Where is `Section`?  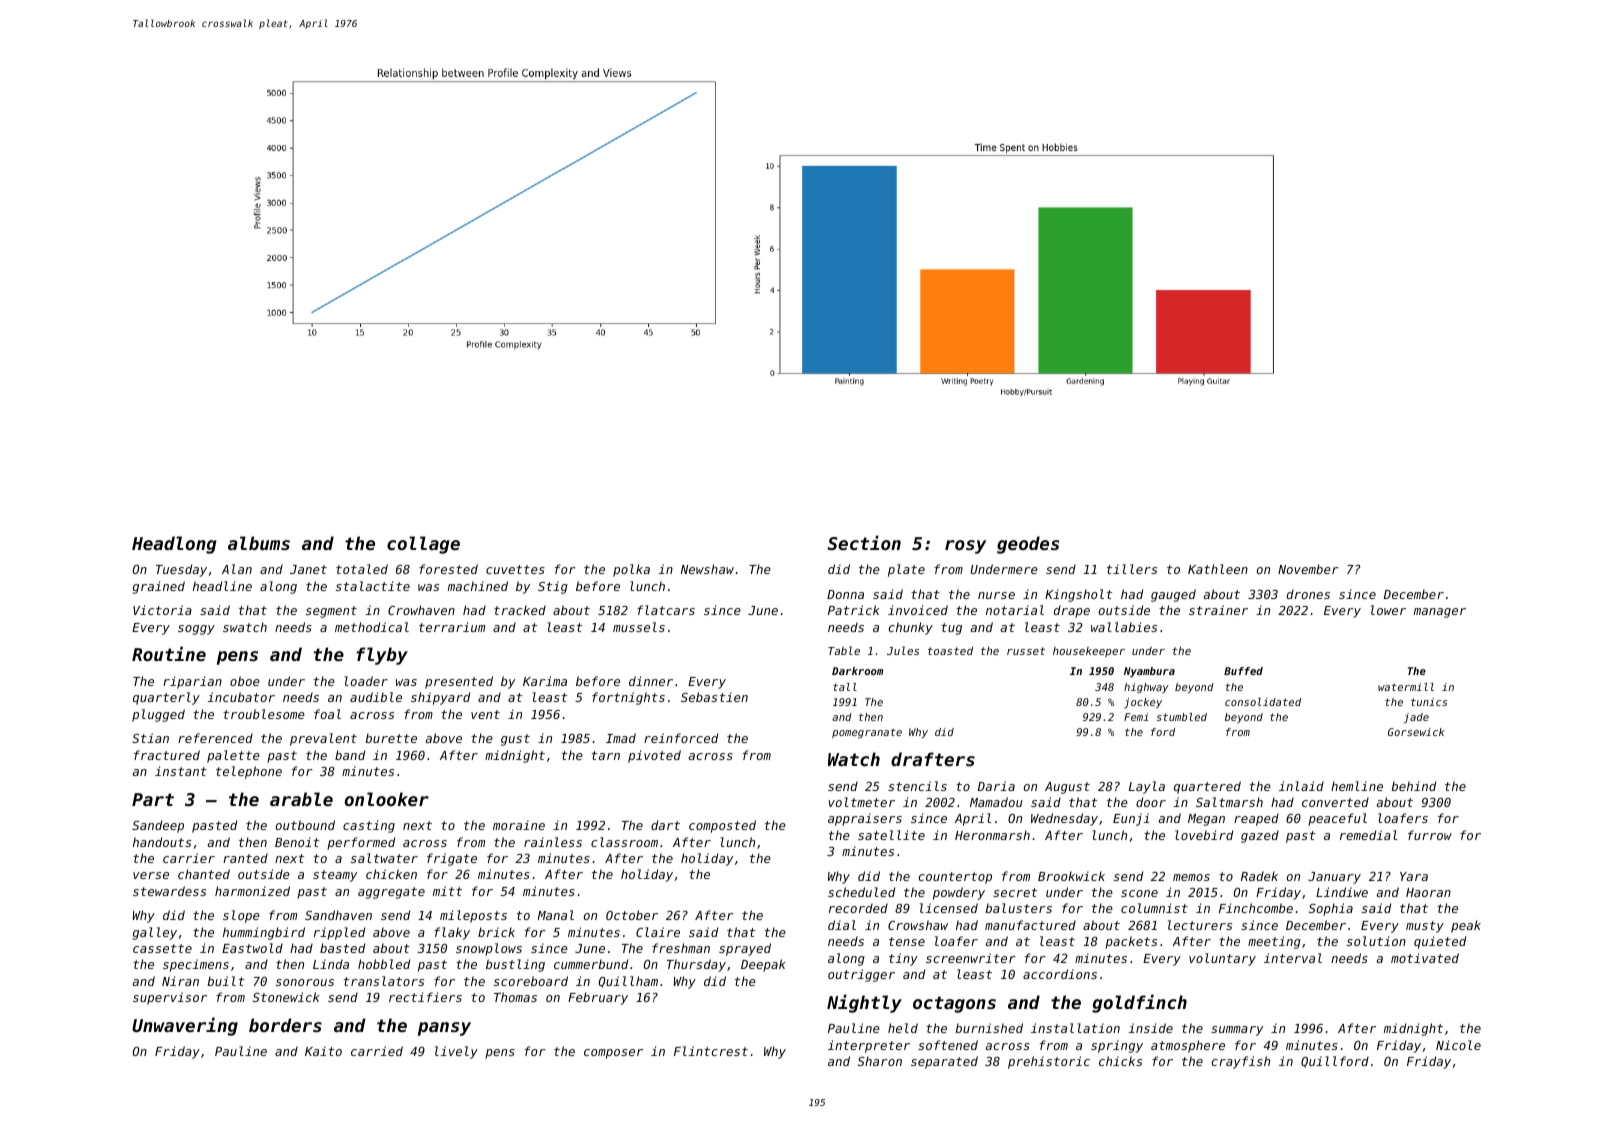 Section is located at coordinates (864, 542).
